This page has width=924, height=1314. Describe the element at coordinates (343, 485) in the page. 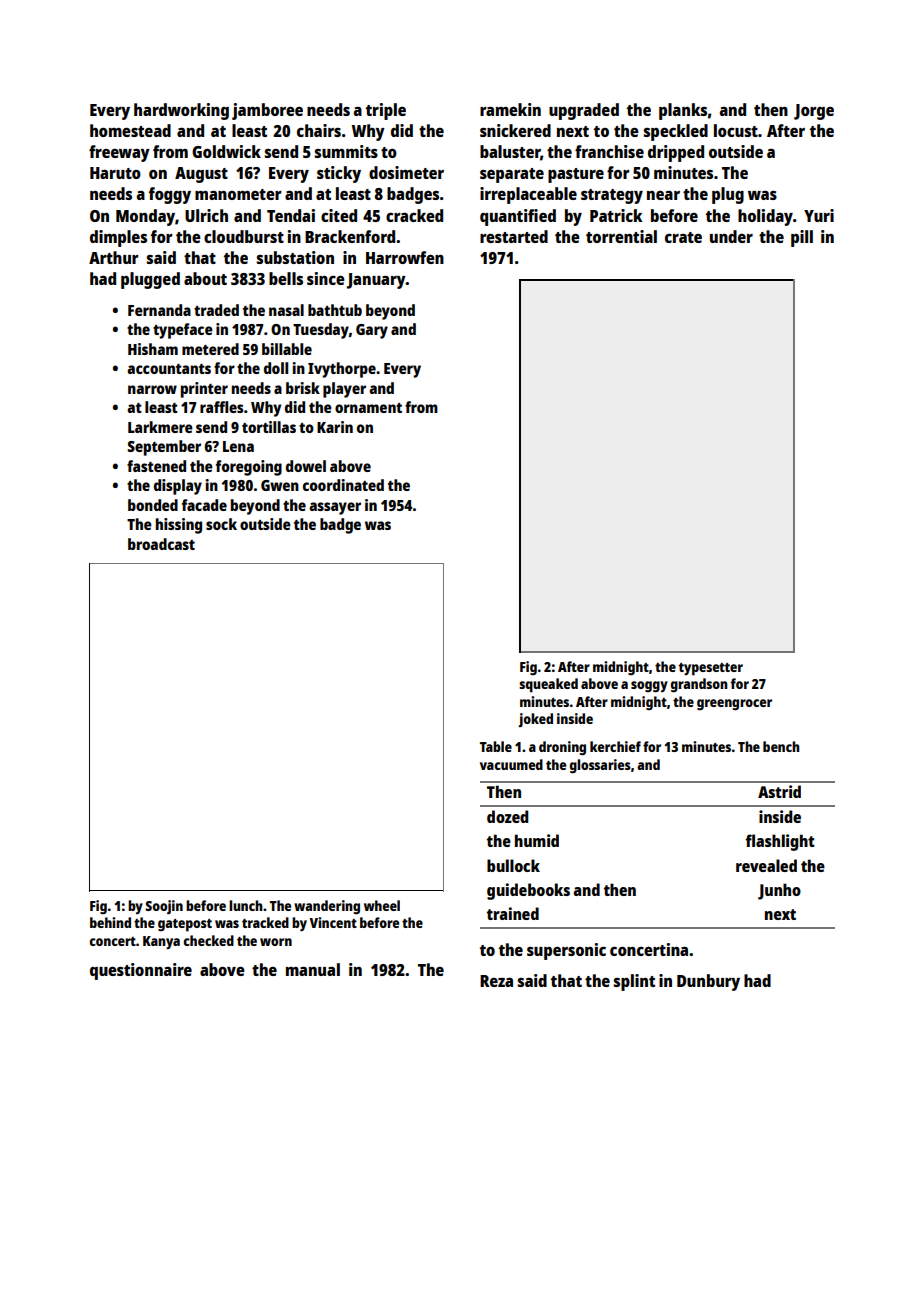

I see `coordinated` at that location.
